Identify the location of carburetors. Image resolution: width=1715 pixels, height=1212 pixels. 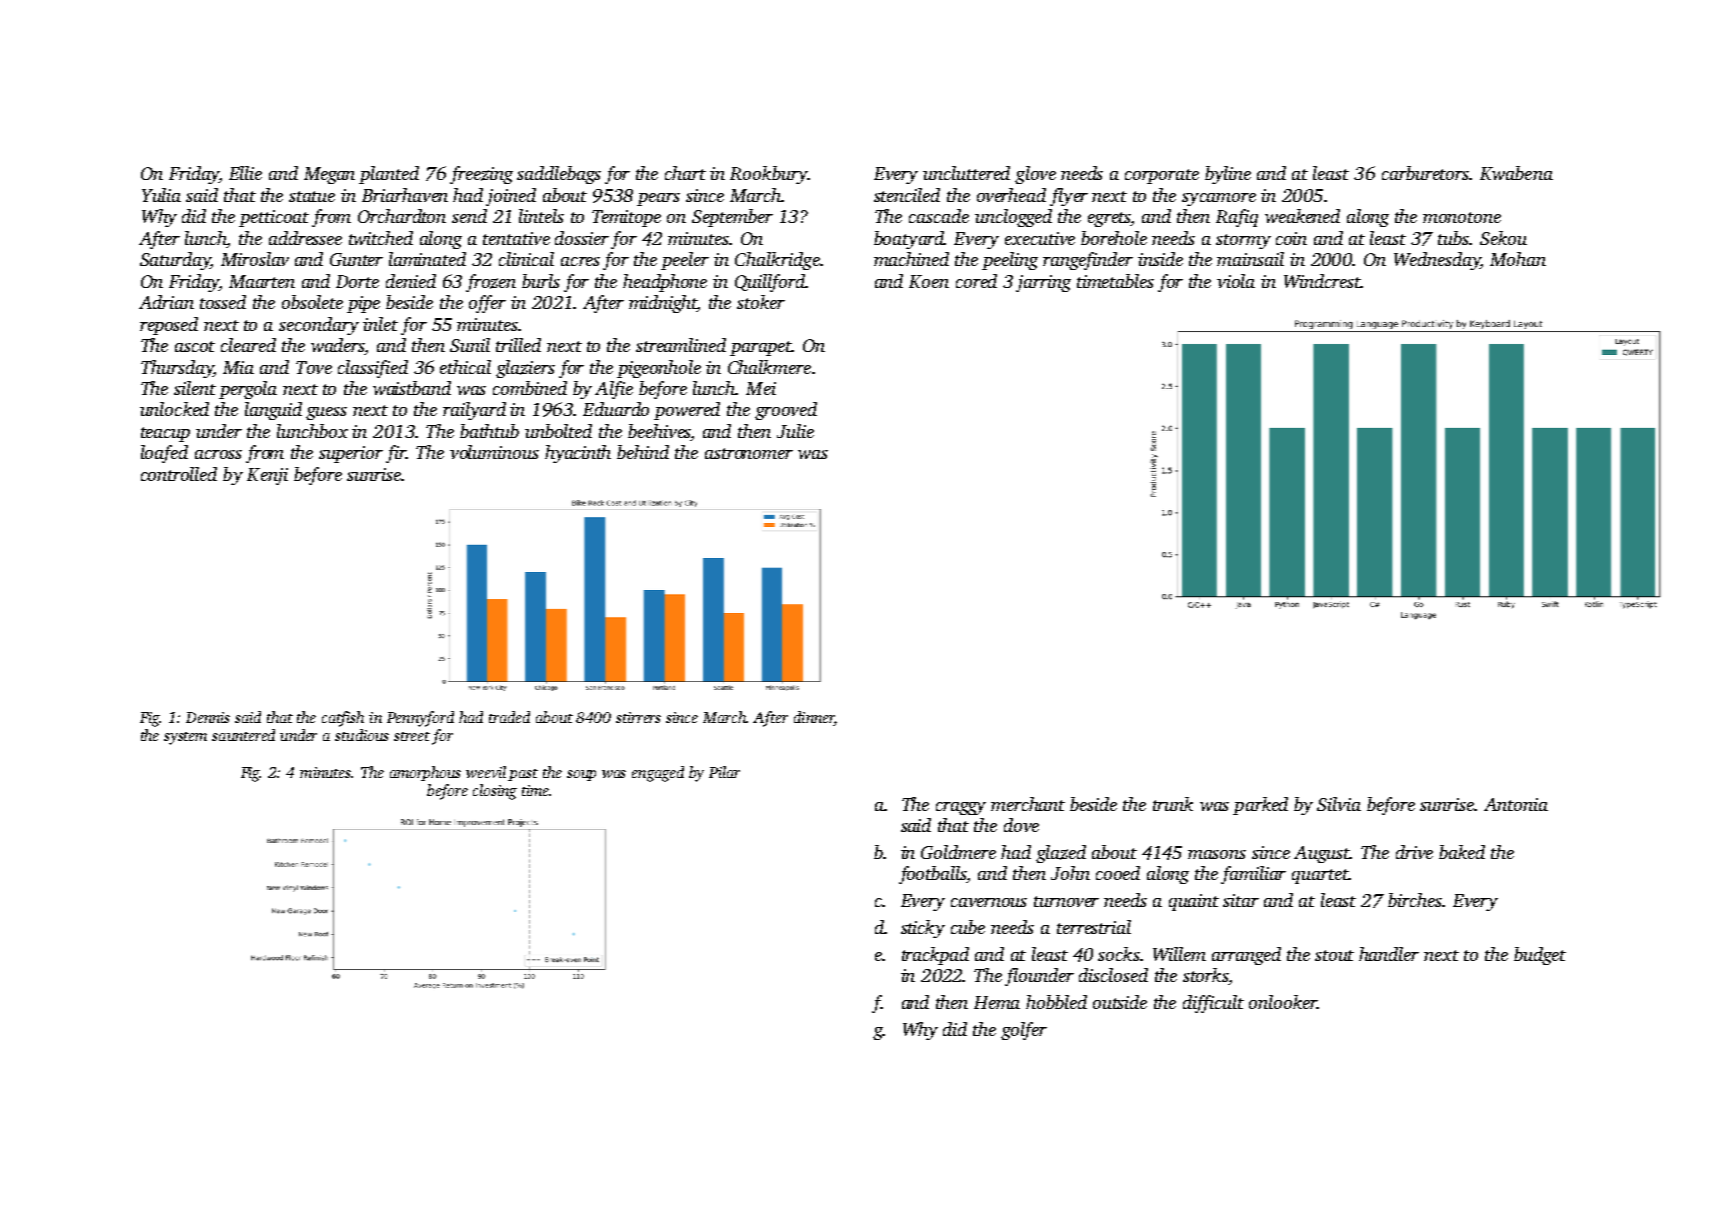
(1425, 173).
